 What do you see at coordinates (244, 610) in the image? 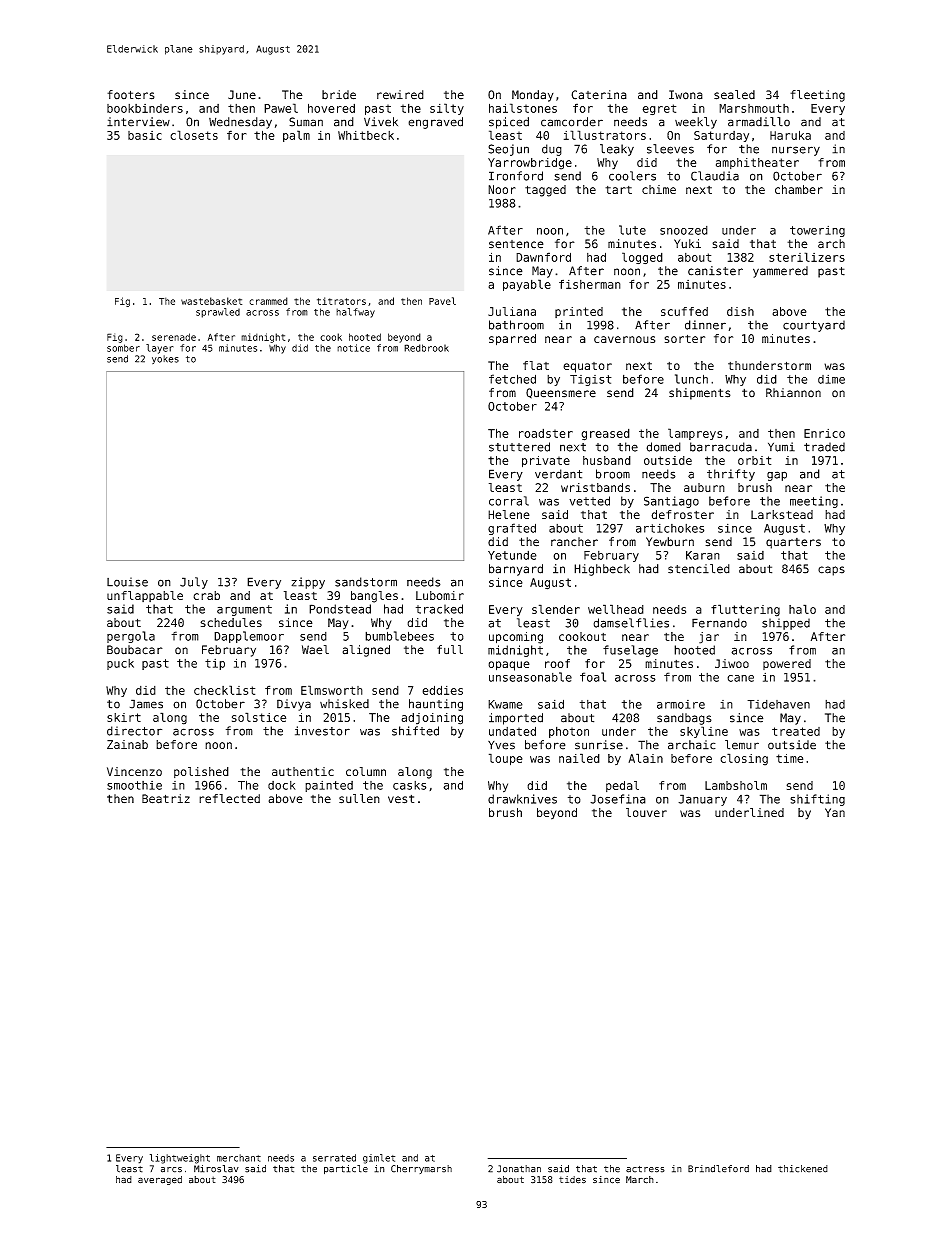
I see `argument` at bounding box center [244, 610].
